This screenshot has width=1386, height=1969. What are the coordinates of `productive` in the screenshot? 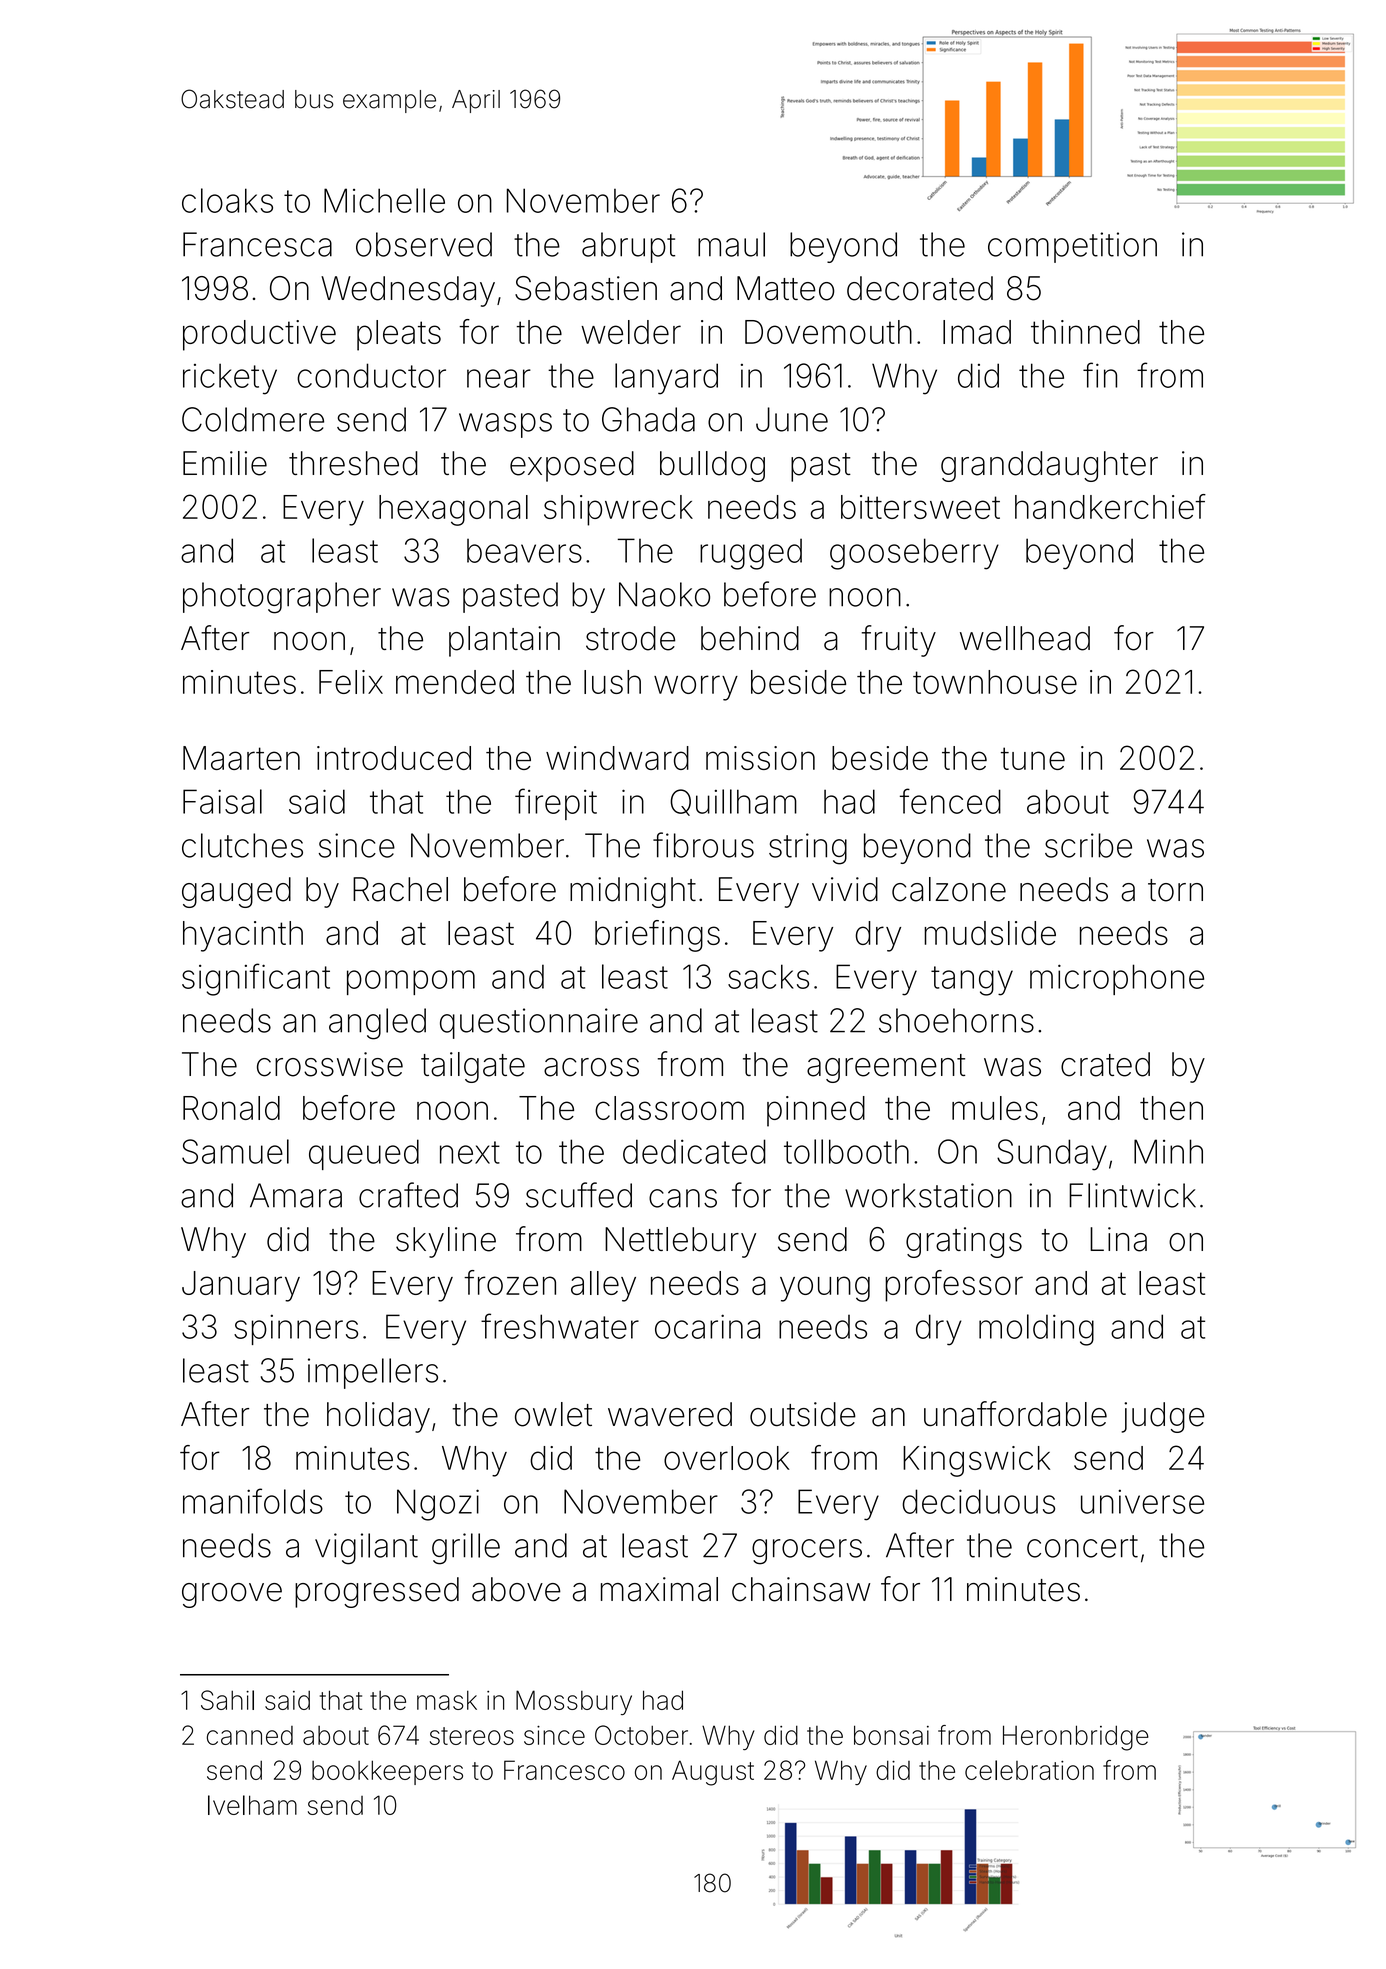 It's located at (259, 335).
